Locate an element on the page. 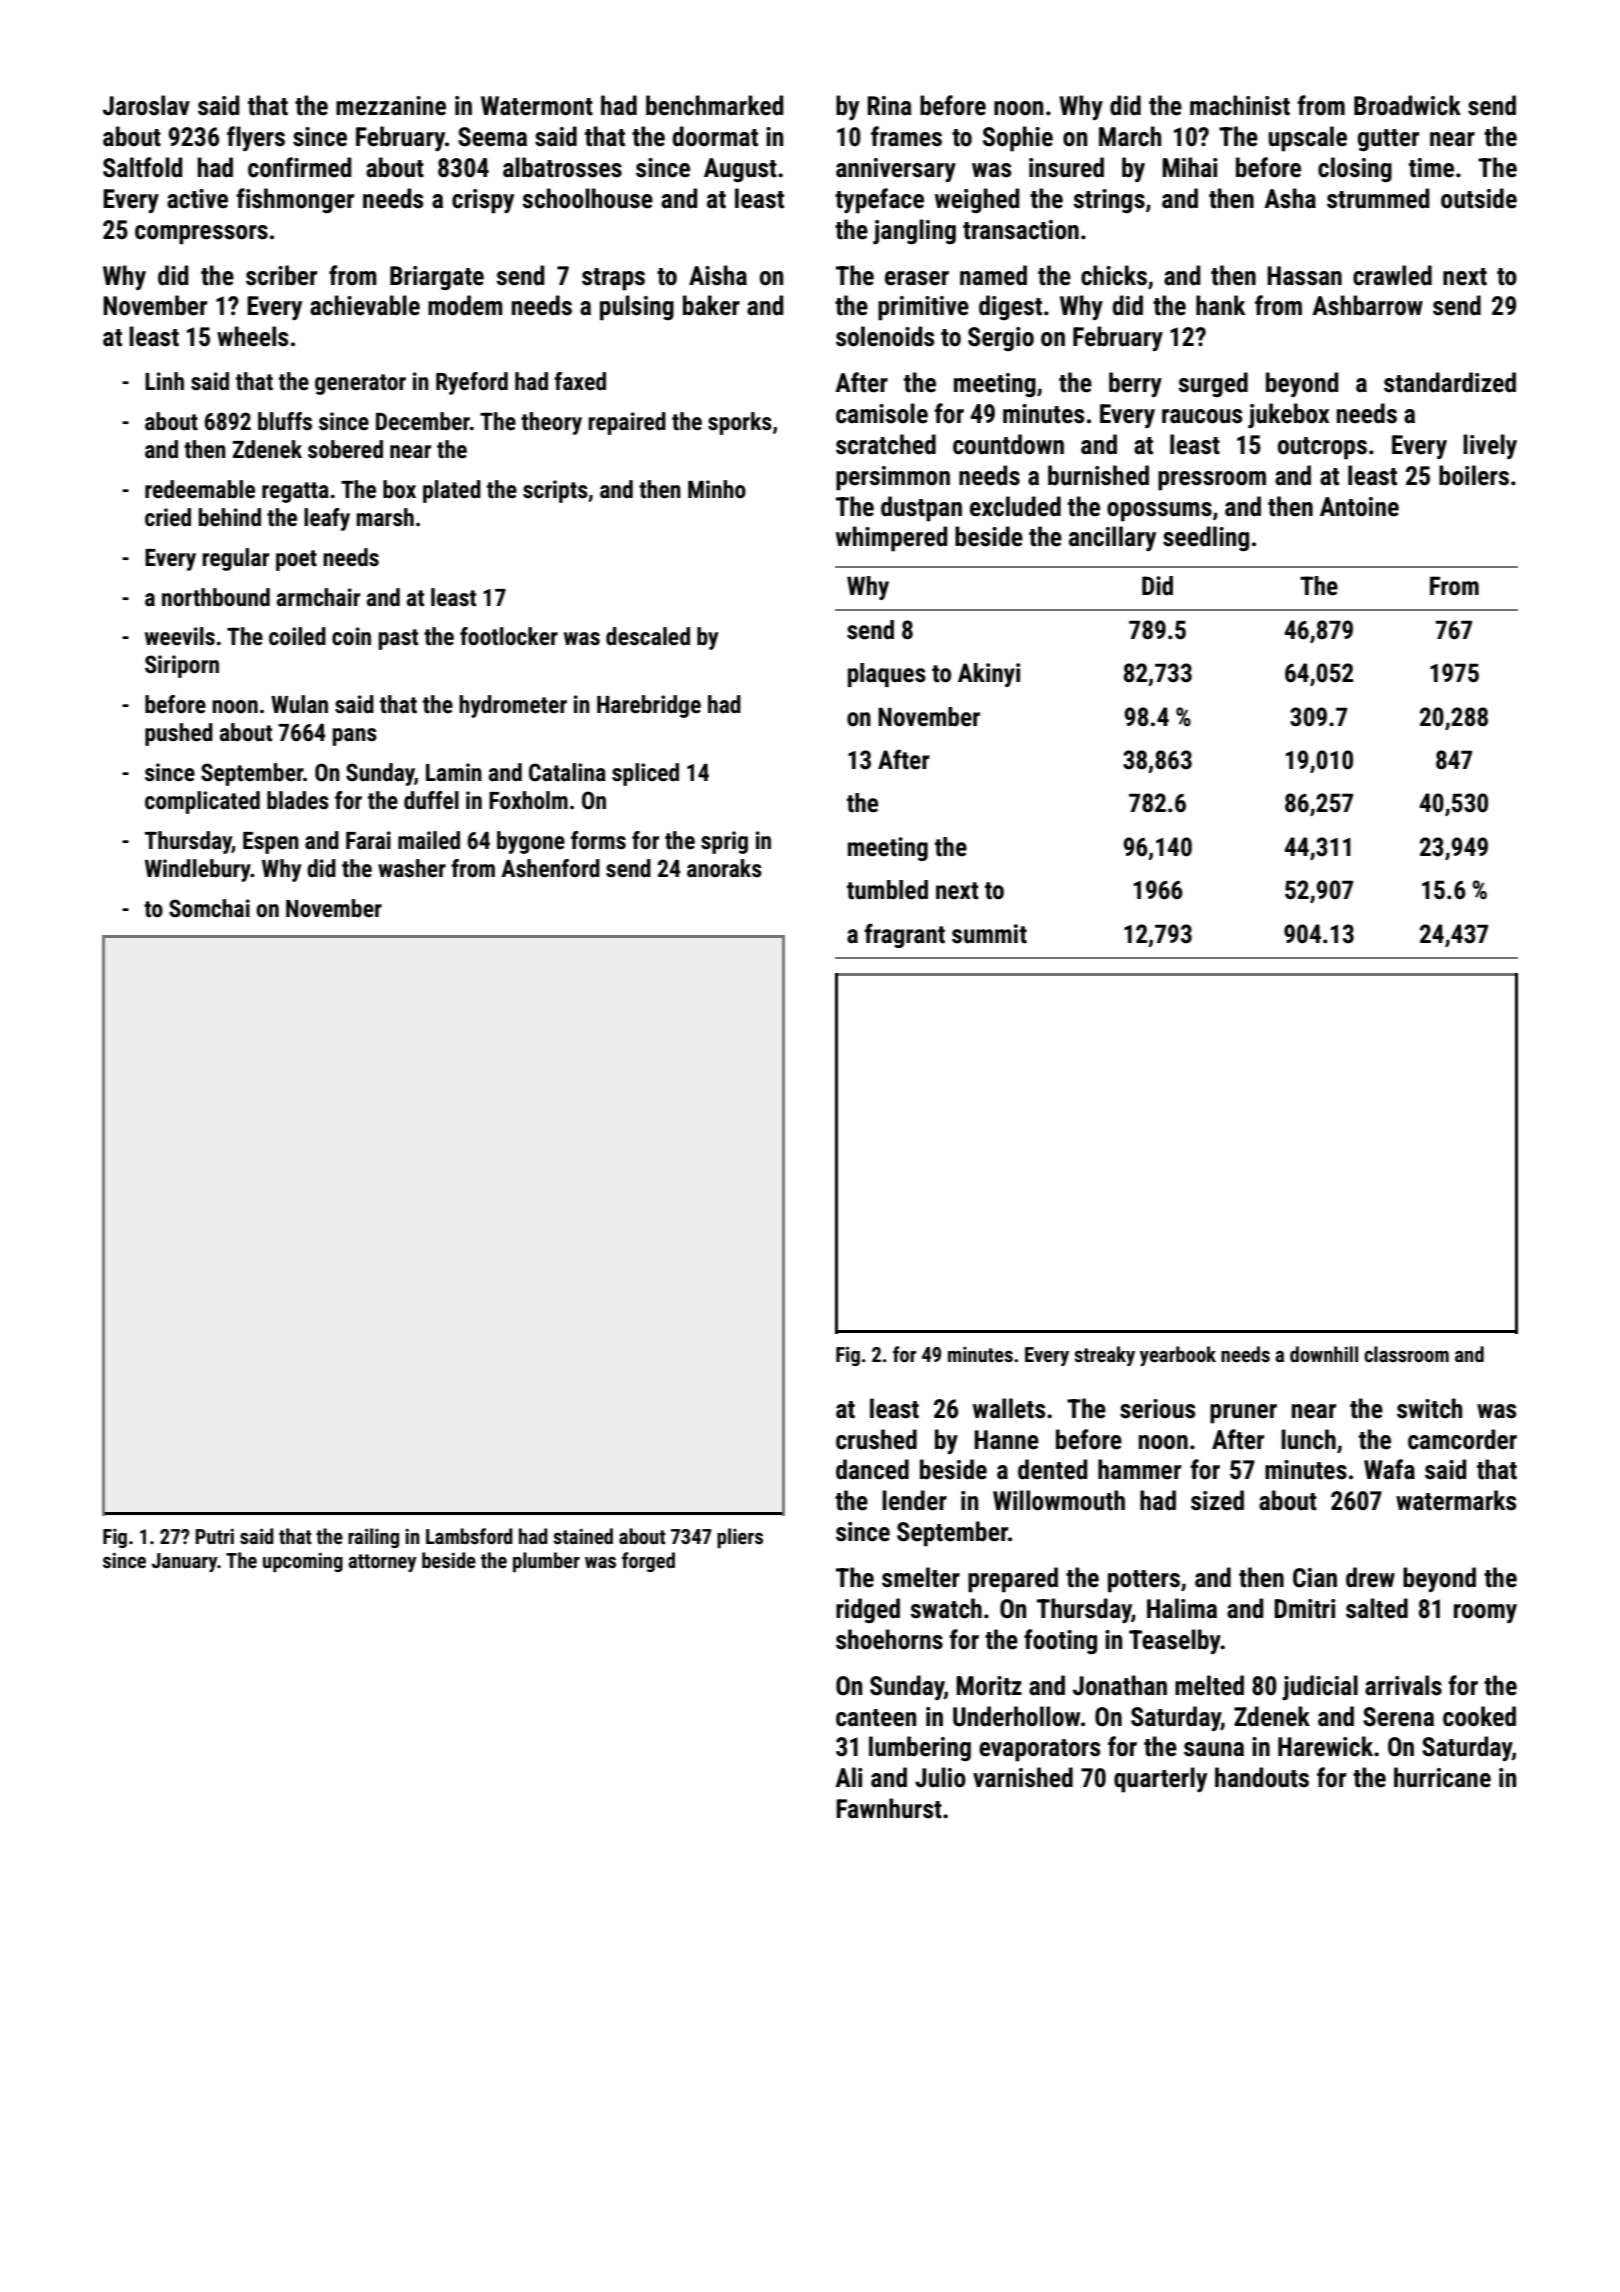 The height and width of the image is (2292, 1620). scratched is located at coordinates (886, 444).
